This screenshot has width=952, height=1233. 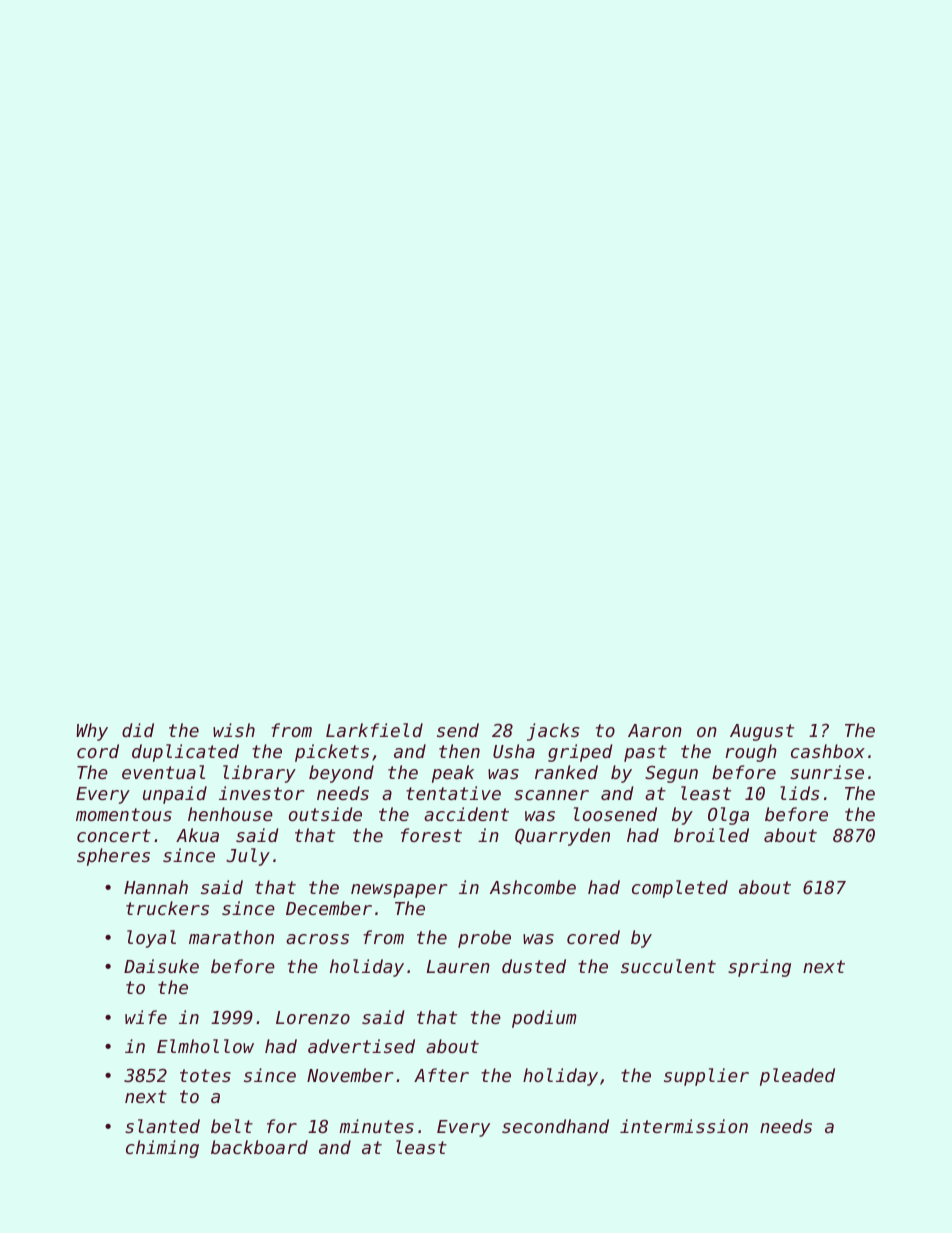 I want to click on wife, so click(x=146, y=1017).
